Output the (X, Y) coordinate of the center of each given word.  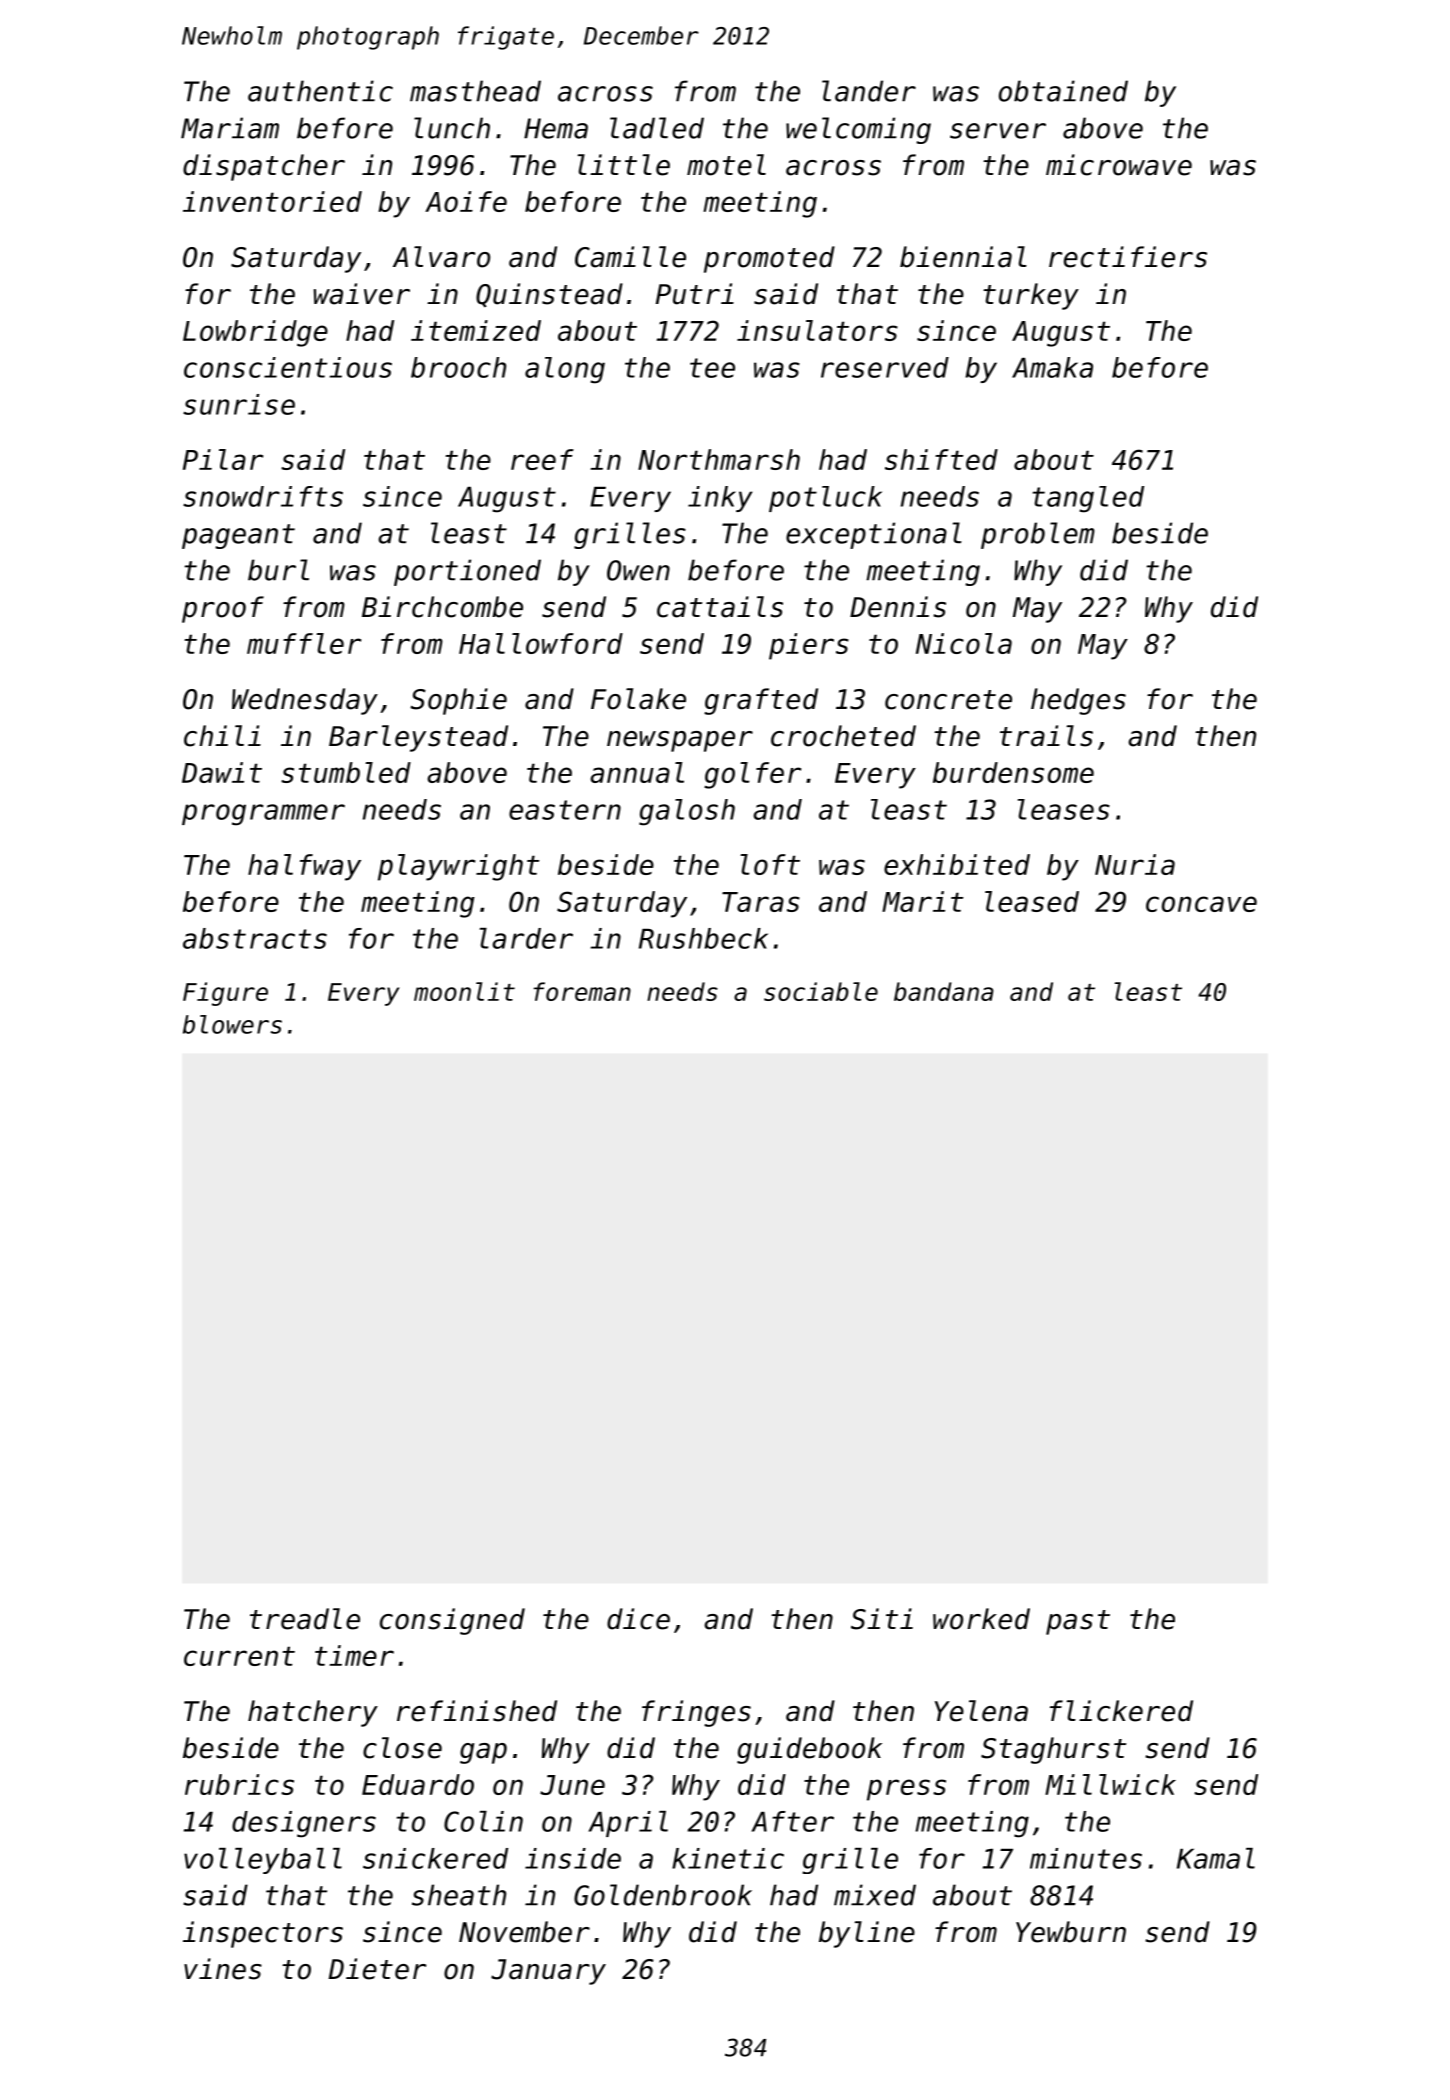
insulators (817, 330)
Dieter (377, 1969)
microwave (1119, 165)
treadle (305, 1619)
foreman (582, 991)
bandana (944, 991)
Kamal (1216, 1858)
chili (222, 736)
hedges (1078, 701)
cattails (720, 607)
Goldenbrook (663, 1895)
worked (981, 1619)
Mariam (230, 128)
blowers (232, 1024)
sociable (821, 991)
